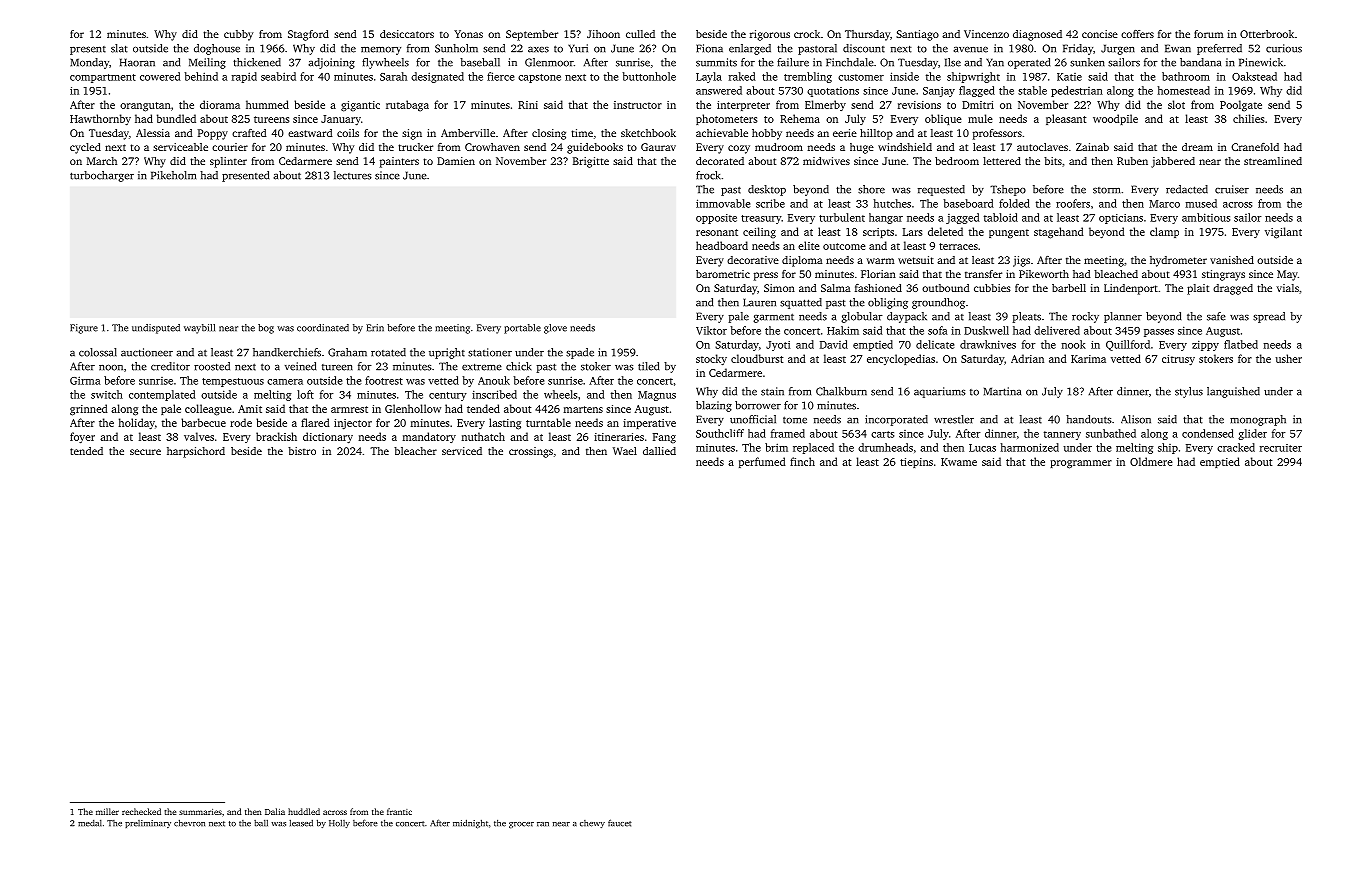  I want to click on miller, so click(107, 811).
